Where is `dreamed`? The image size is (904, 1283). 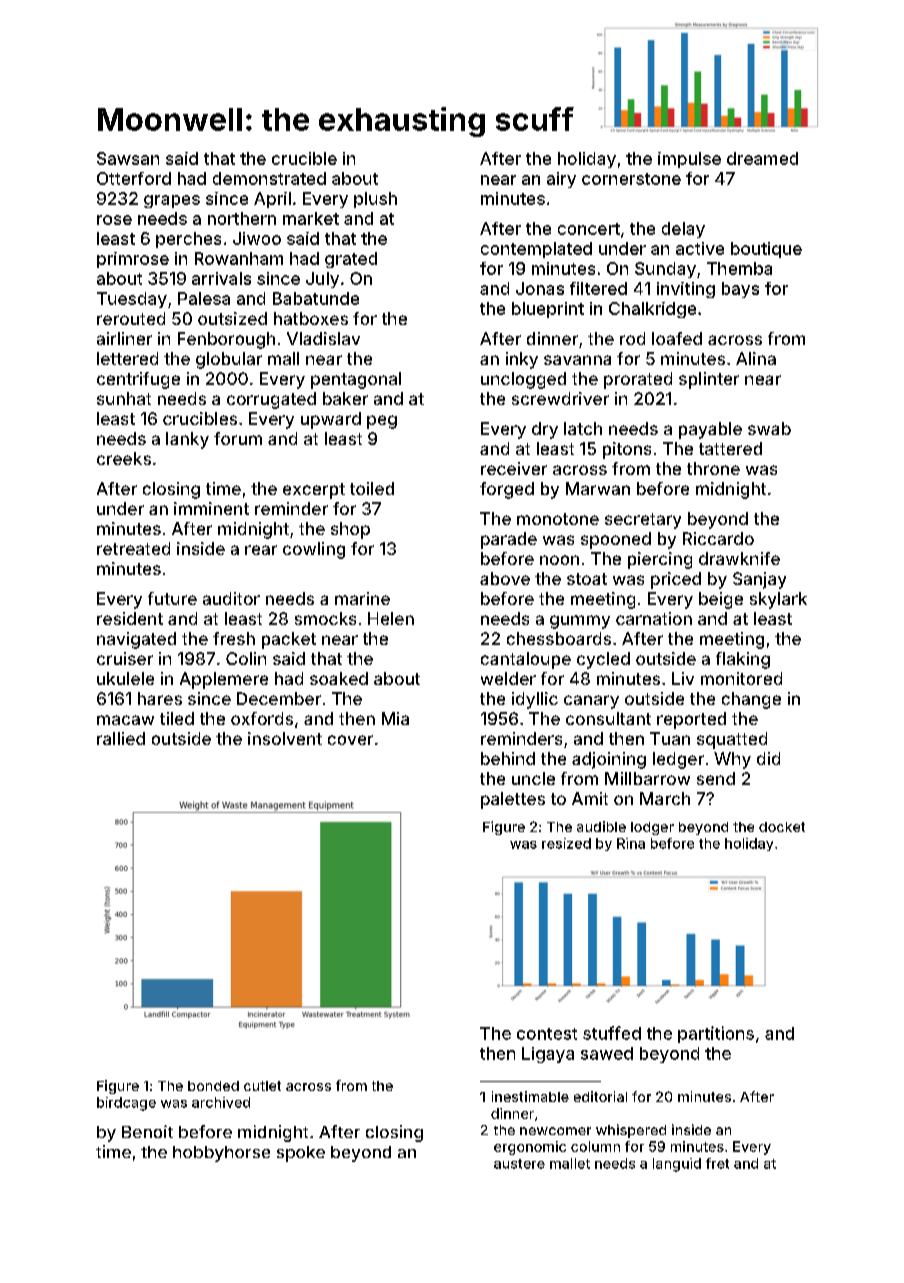 dreamed is located at coordinates (762, 158).
